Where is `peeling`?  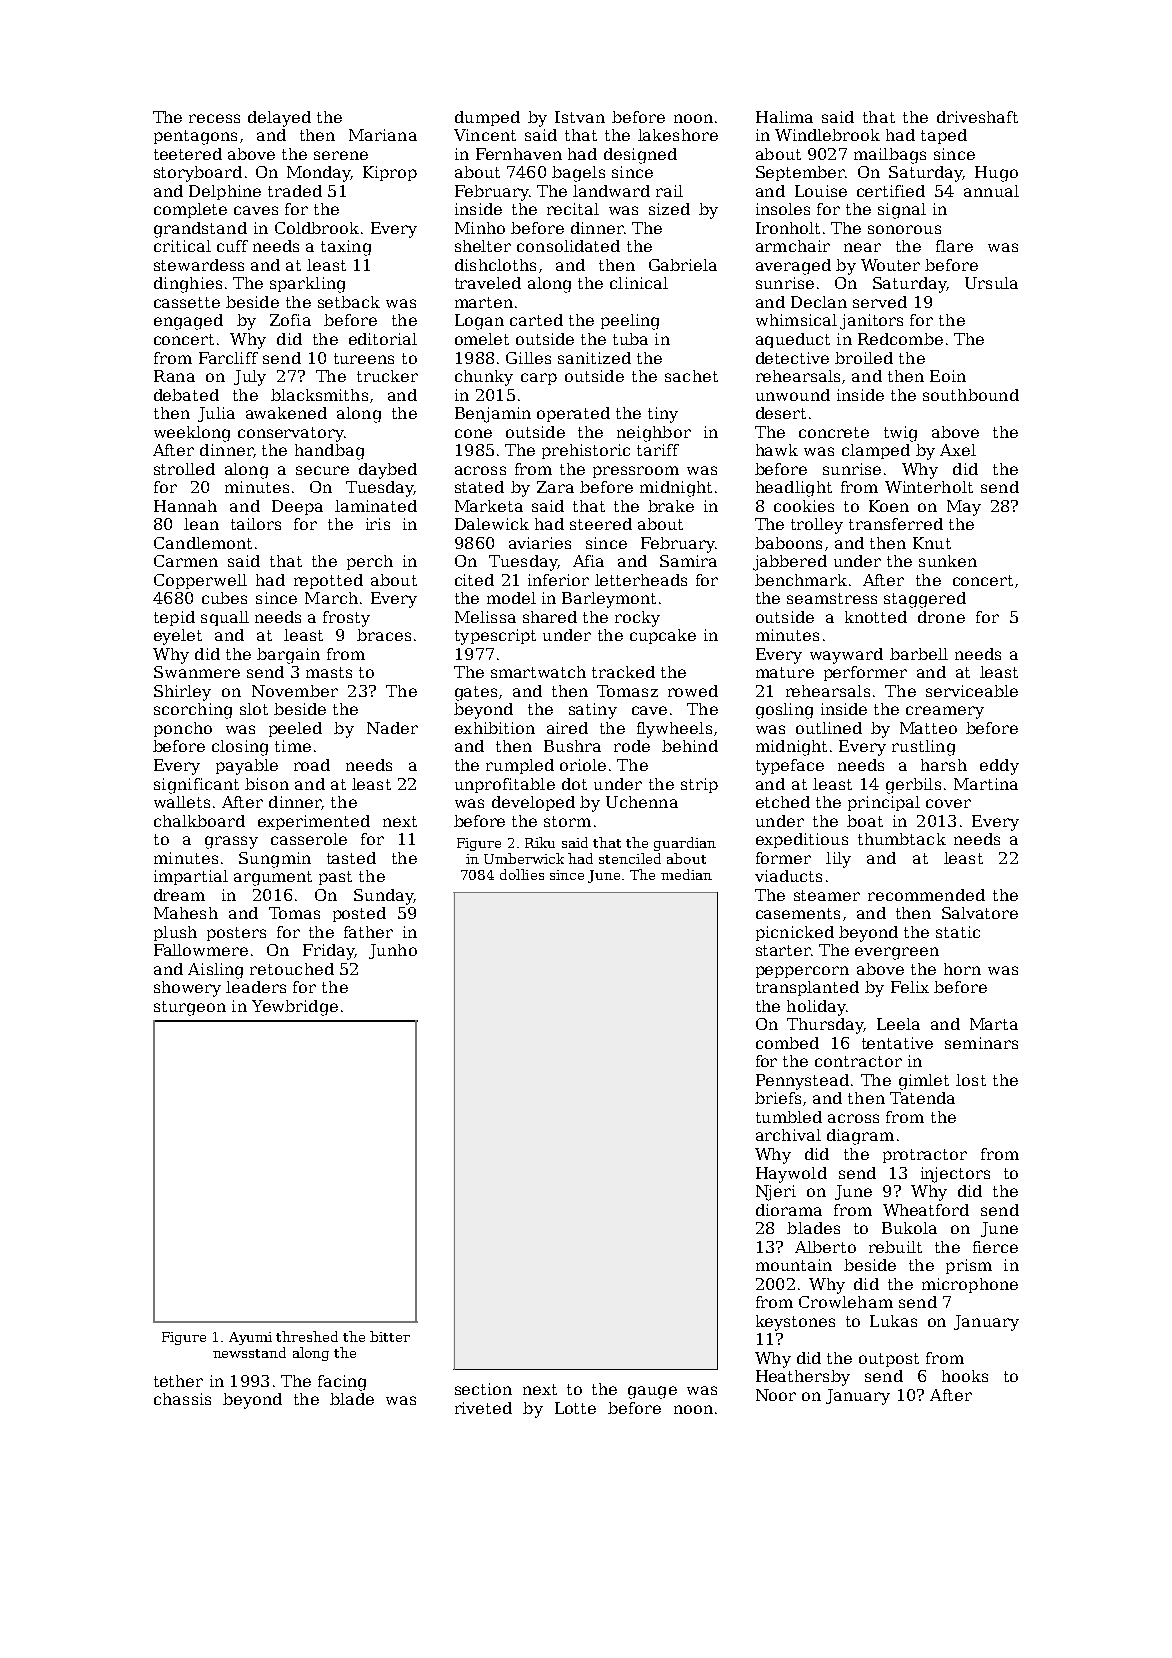 peeling is located at coordinates (630, 322).
